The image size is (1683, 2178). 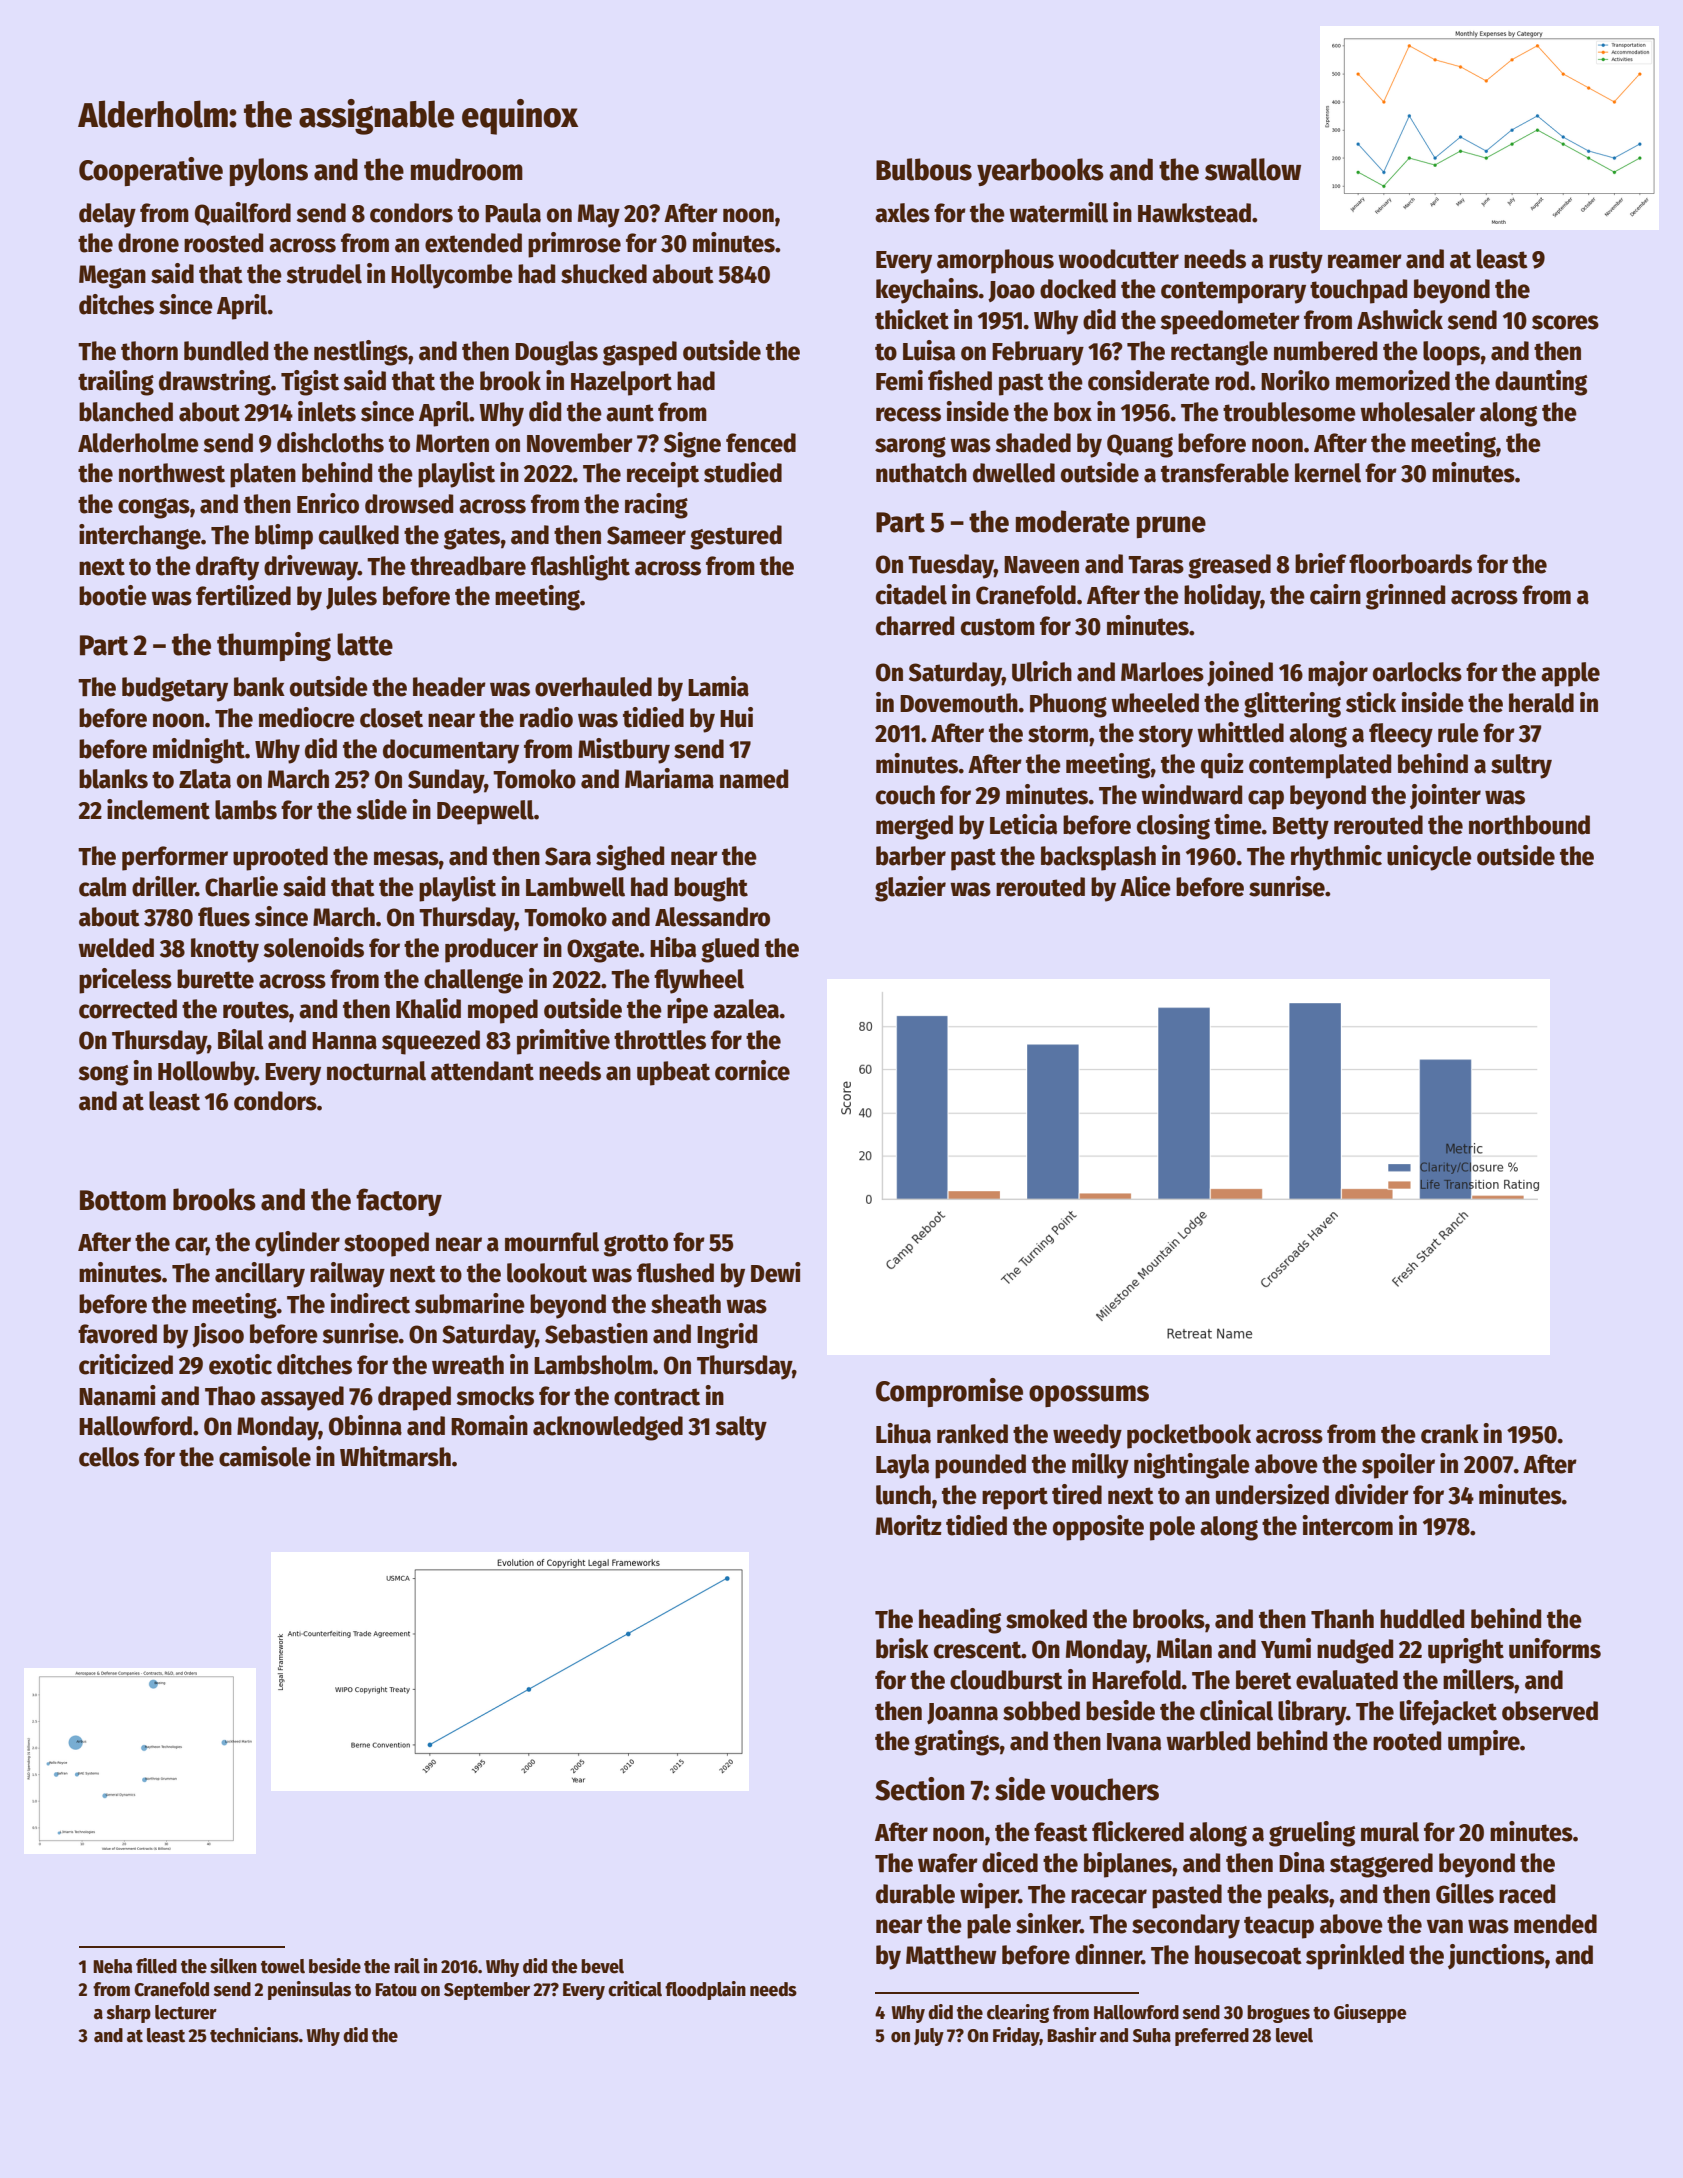 What do you see at coordinates (927, 291) in the screenshot?
I see `keychains` at bounding box center [927, 291].
